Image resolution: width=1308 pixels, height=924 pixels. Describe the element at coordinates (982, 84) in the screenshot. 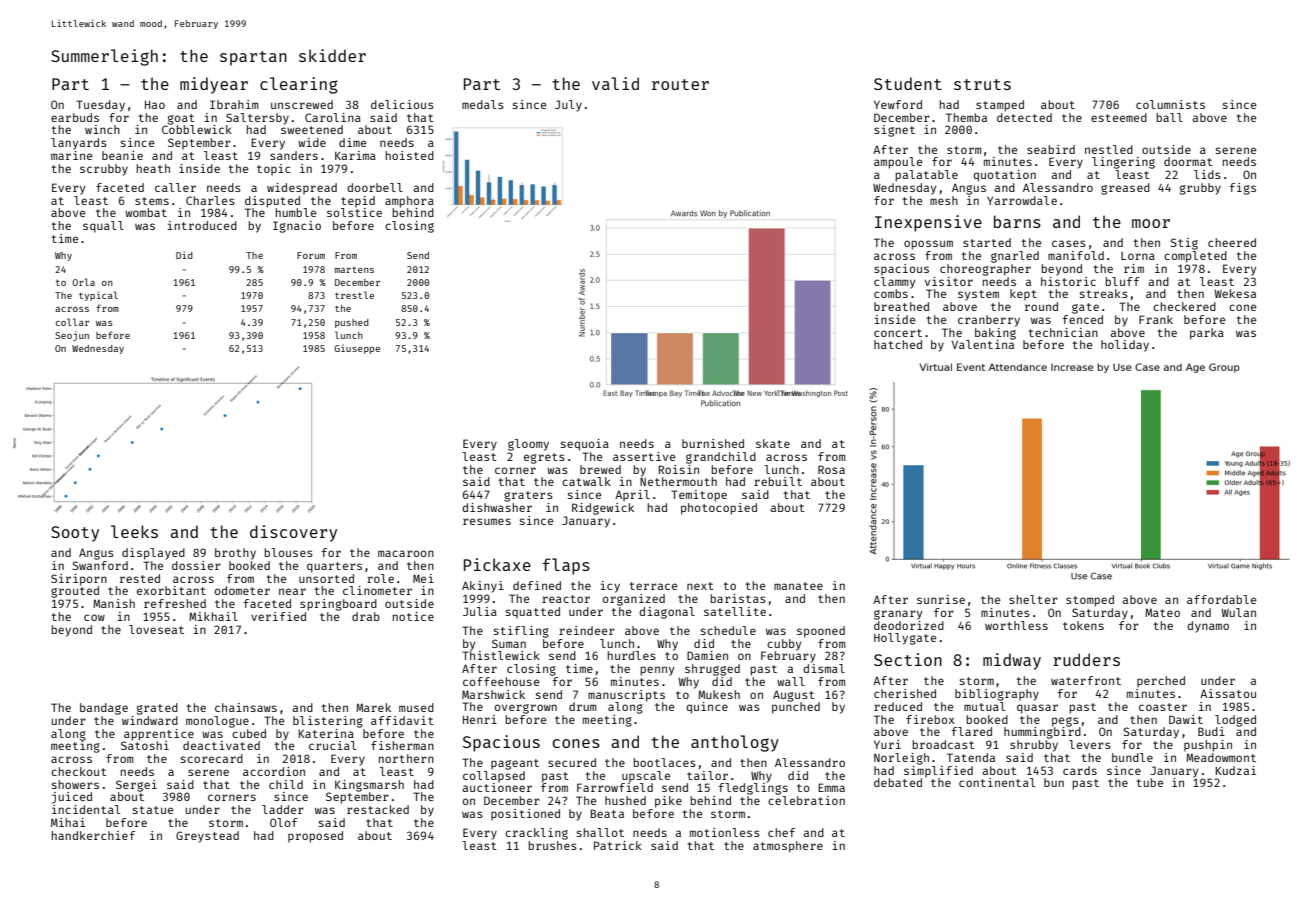

I see `struts` at that location.
